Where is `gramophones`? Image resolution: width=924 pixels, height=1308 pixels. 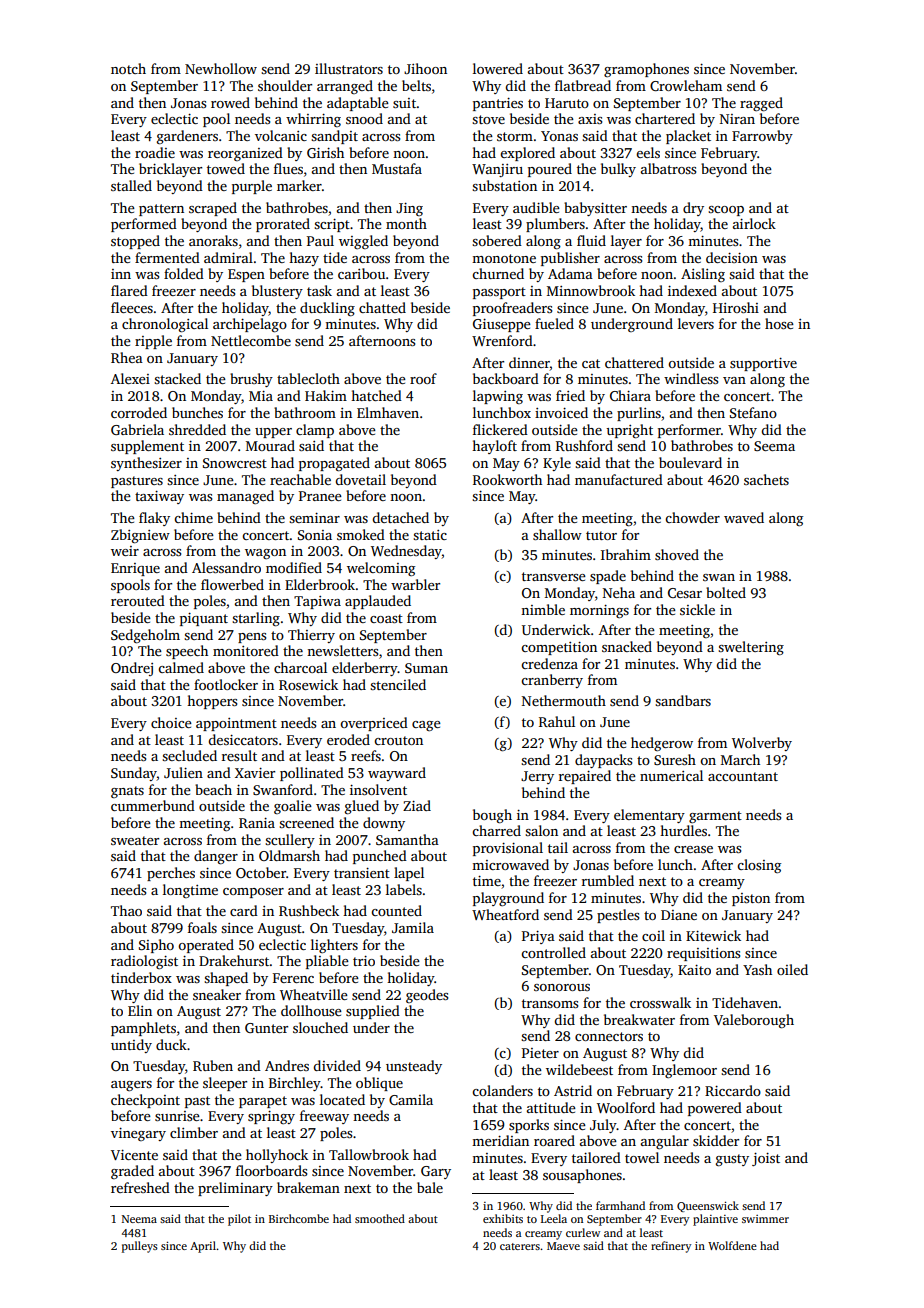
gramophones is located at coordinates (646, 70).
